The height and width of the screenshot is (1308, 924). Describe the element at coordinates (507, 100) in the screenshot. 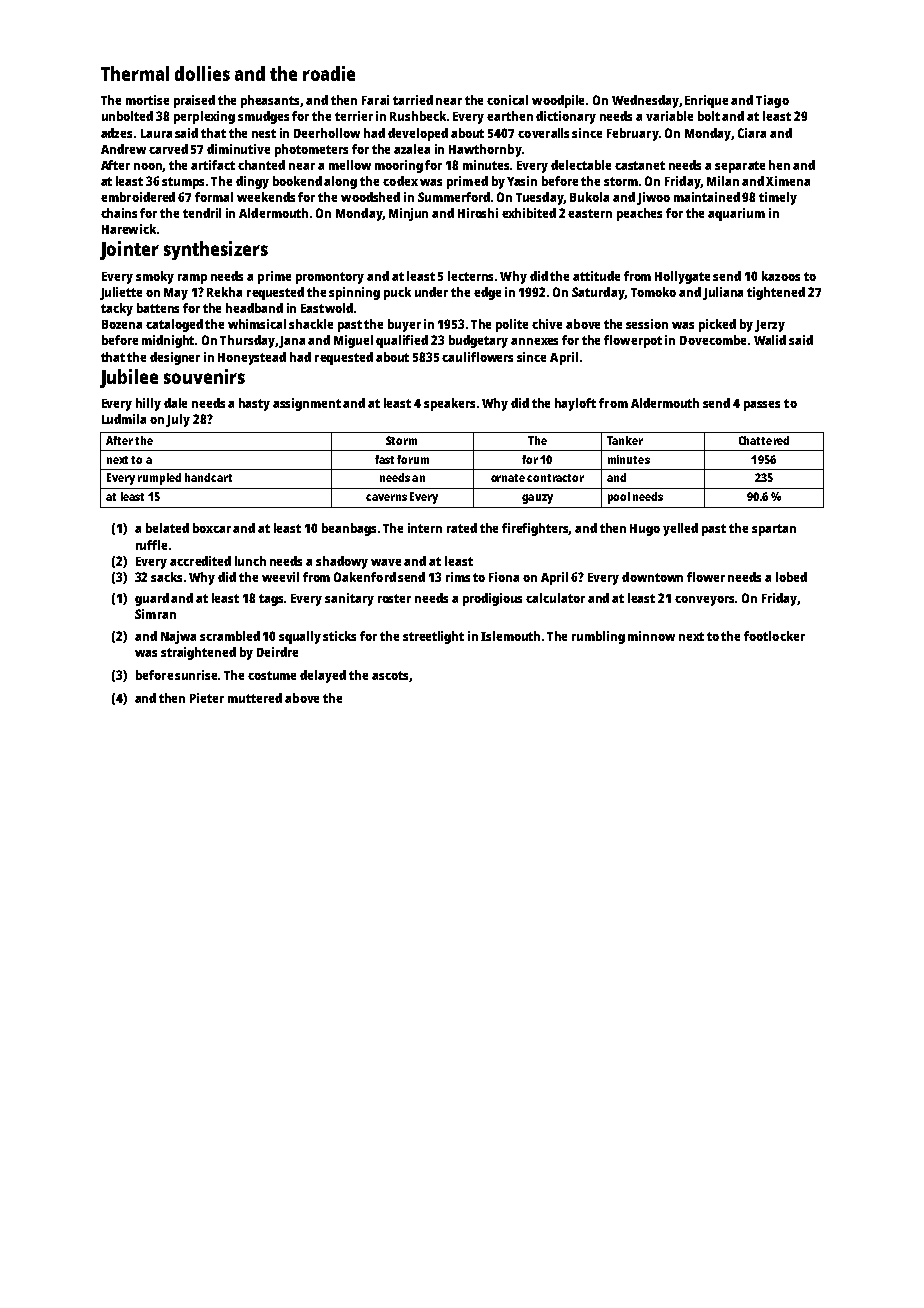

I see `conical` at that location.
